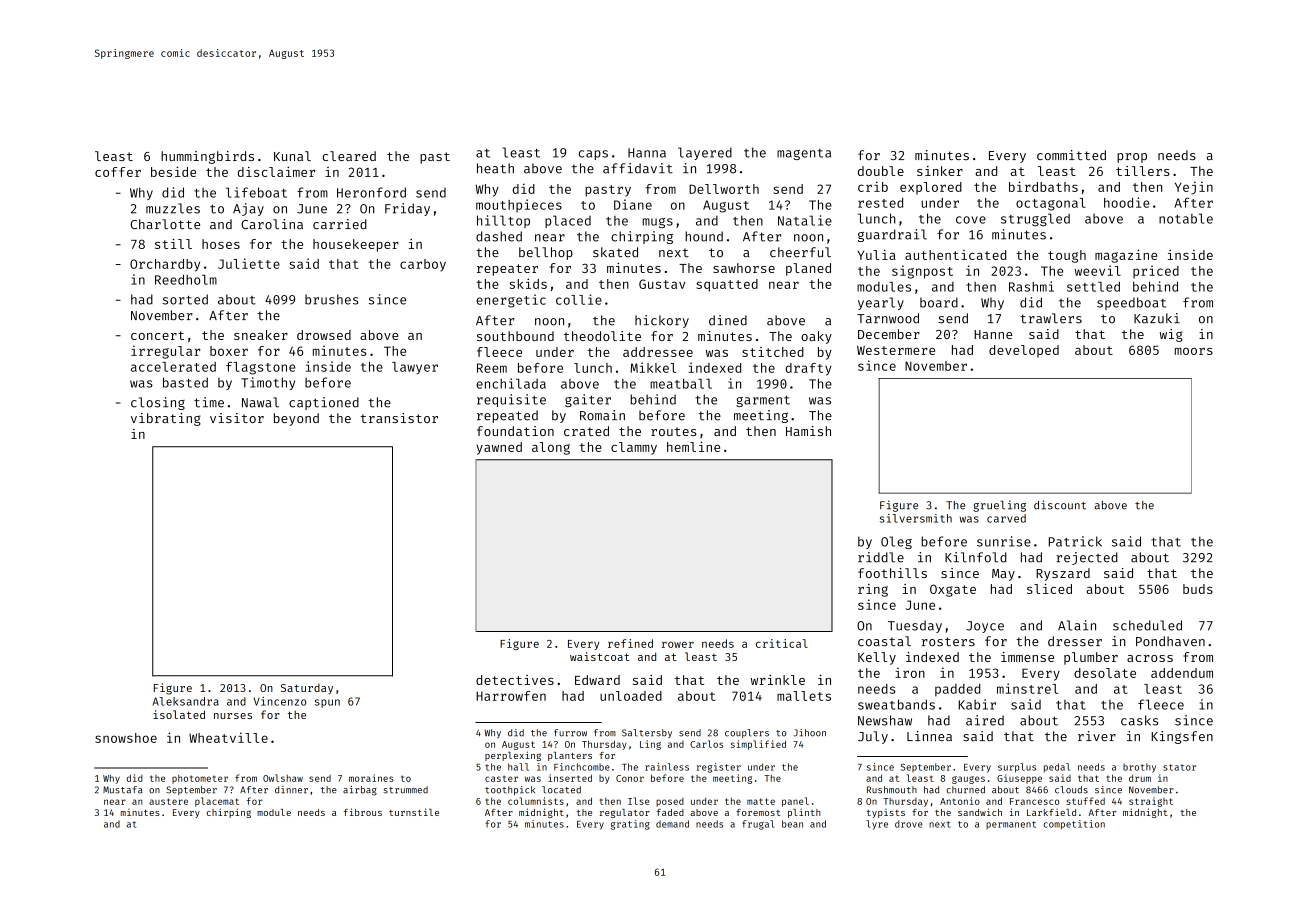 The image size is (1308, 924). What do you see at coordinates (200, 779) in the screenshot?
I see `photometer` at bounding box center [200, 779].
